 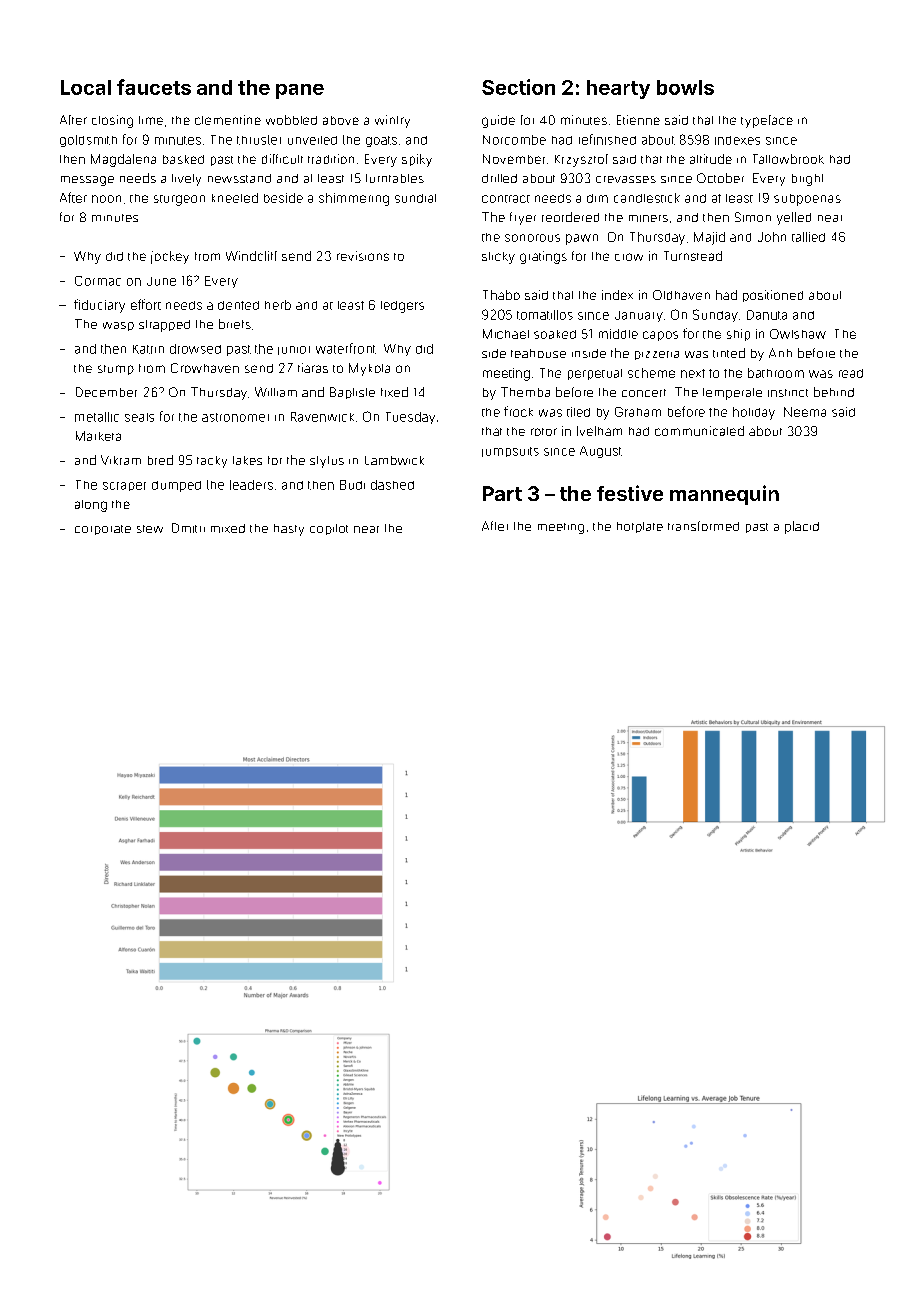 What do you see at coordinates (644, 393) in the screenshot?
I see `concert` at bounding box center [644, 393].
